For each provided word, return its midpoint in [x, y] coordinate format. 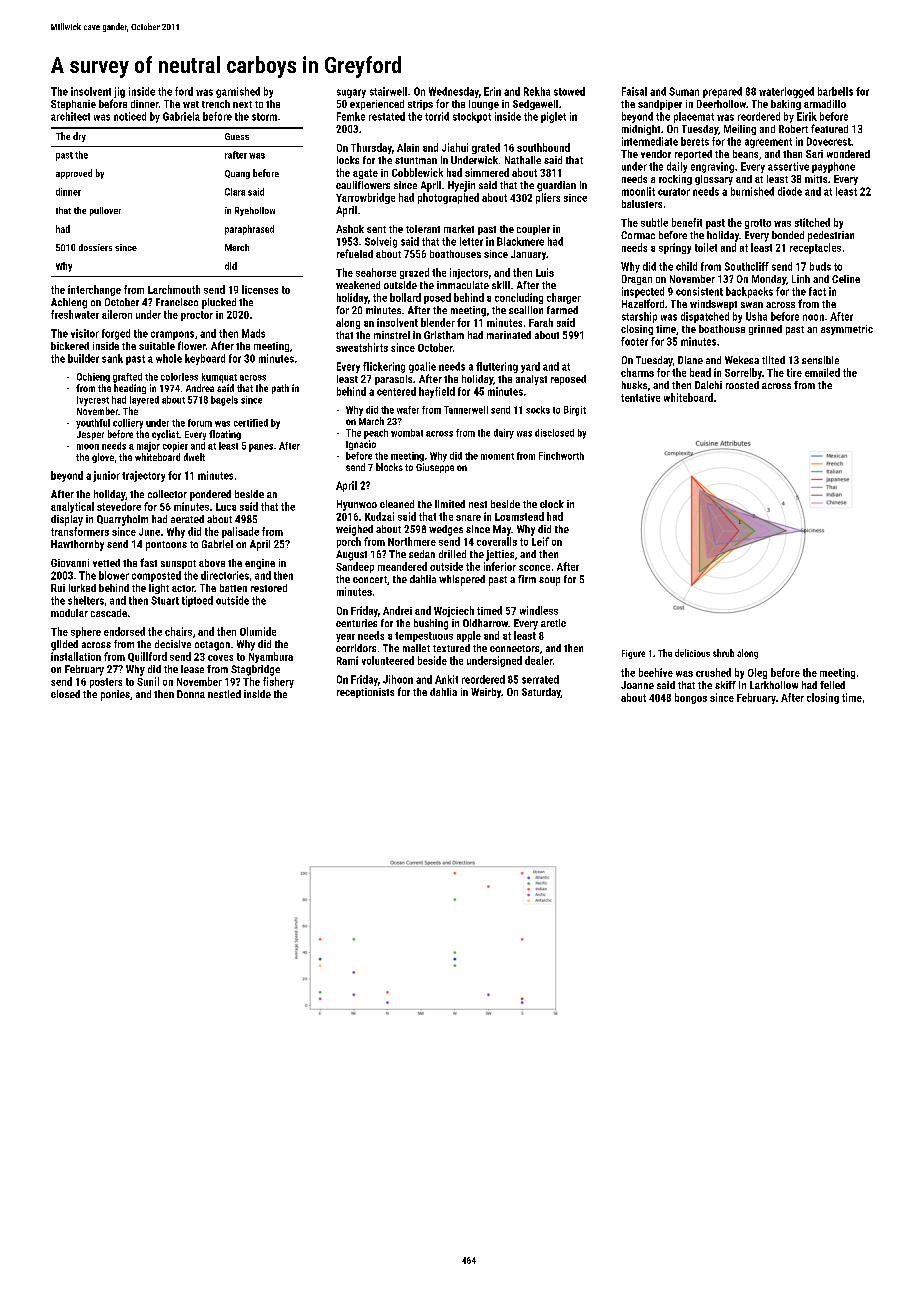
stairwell [388, 91]
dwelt [194, 457]
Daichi [708, 385]
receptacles [815, 248]
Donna [191, 694]
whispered [462, 580]
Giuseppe [435, 468]
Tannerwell [466, 410]
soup [549, 581]
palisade [240, 532]
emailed [822, 372]
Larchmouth [174, 289]
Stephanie [73, 105]
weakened [358, 285]
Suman [684, 91]
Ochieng [93, 378]
